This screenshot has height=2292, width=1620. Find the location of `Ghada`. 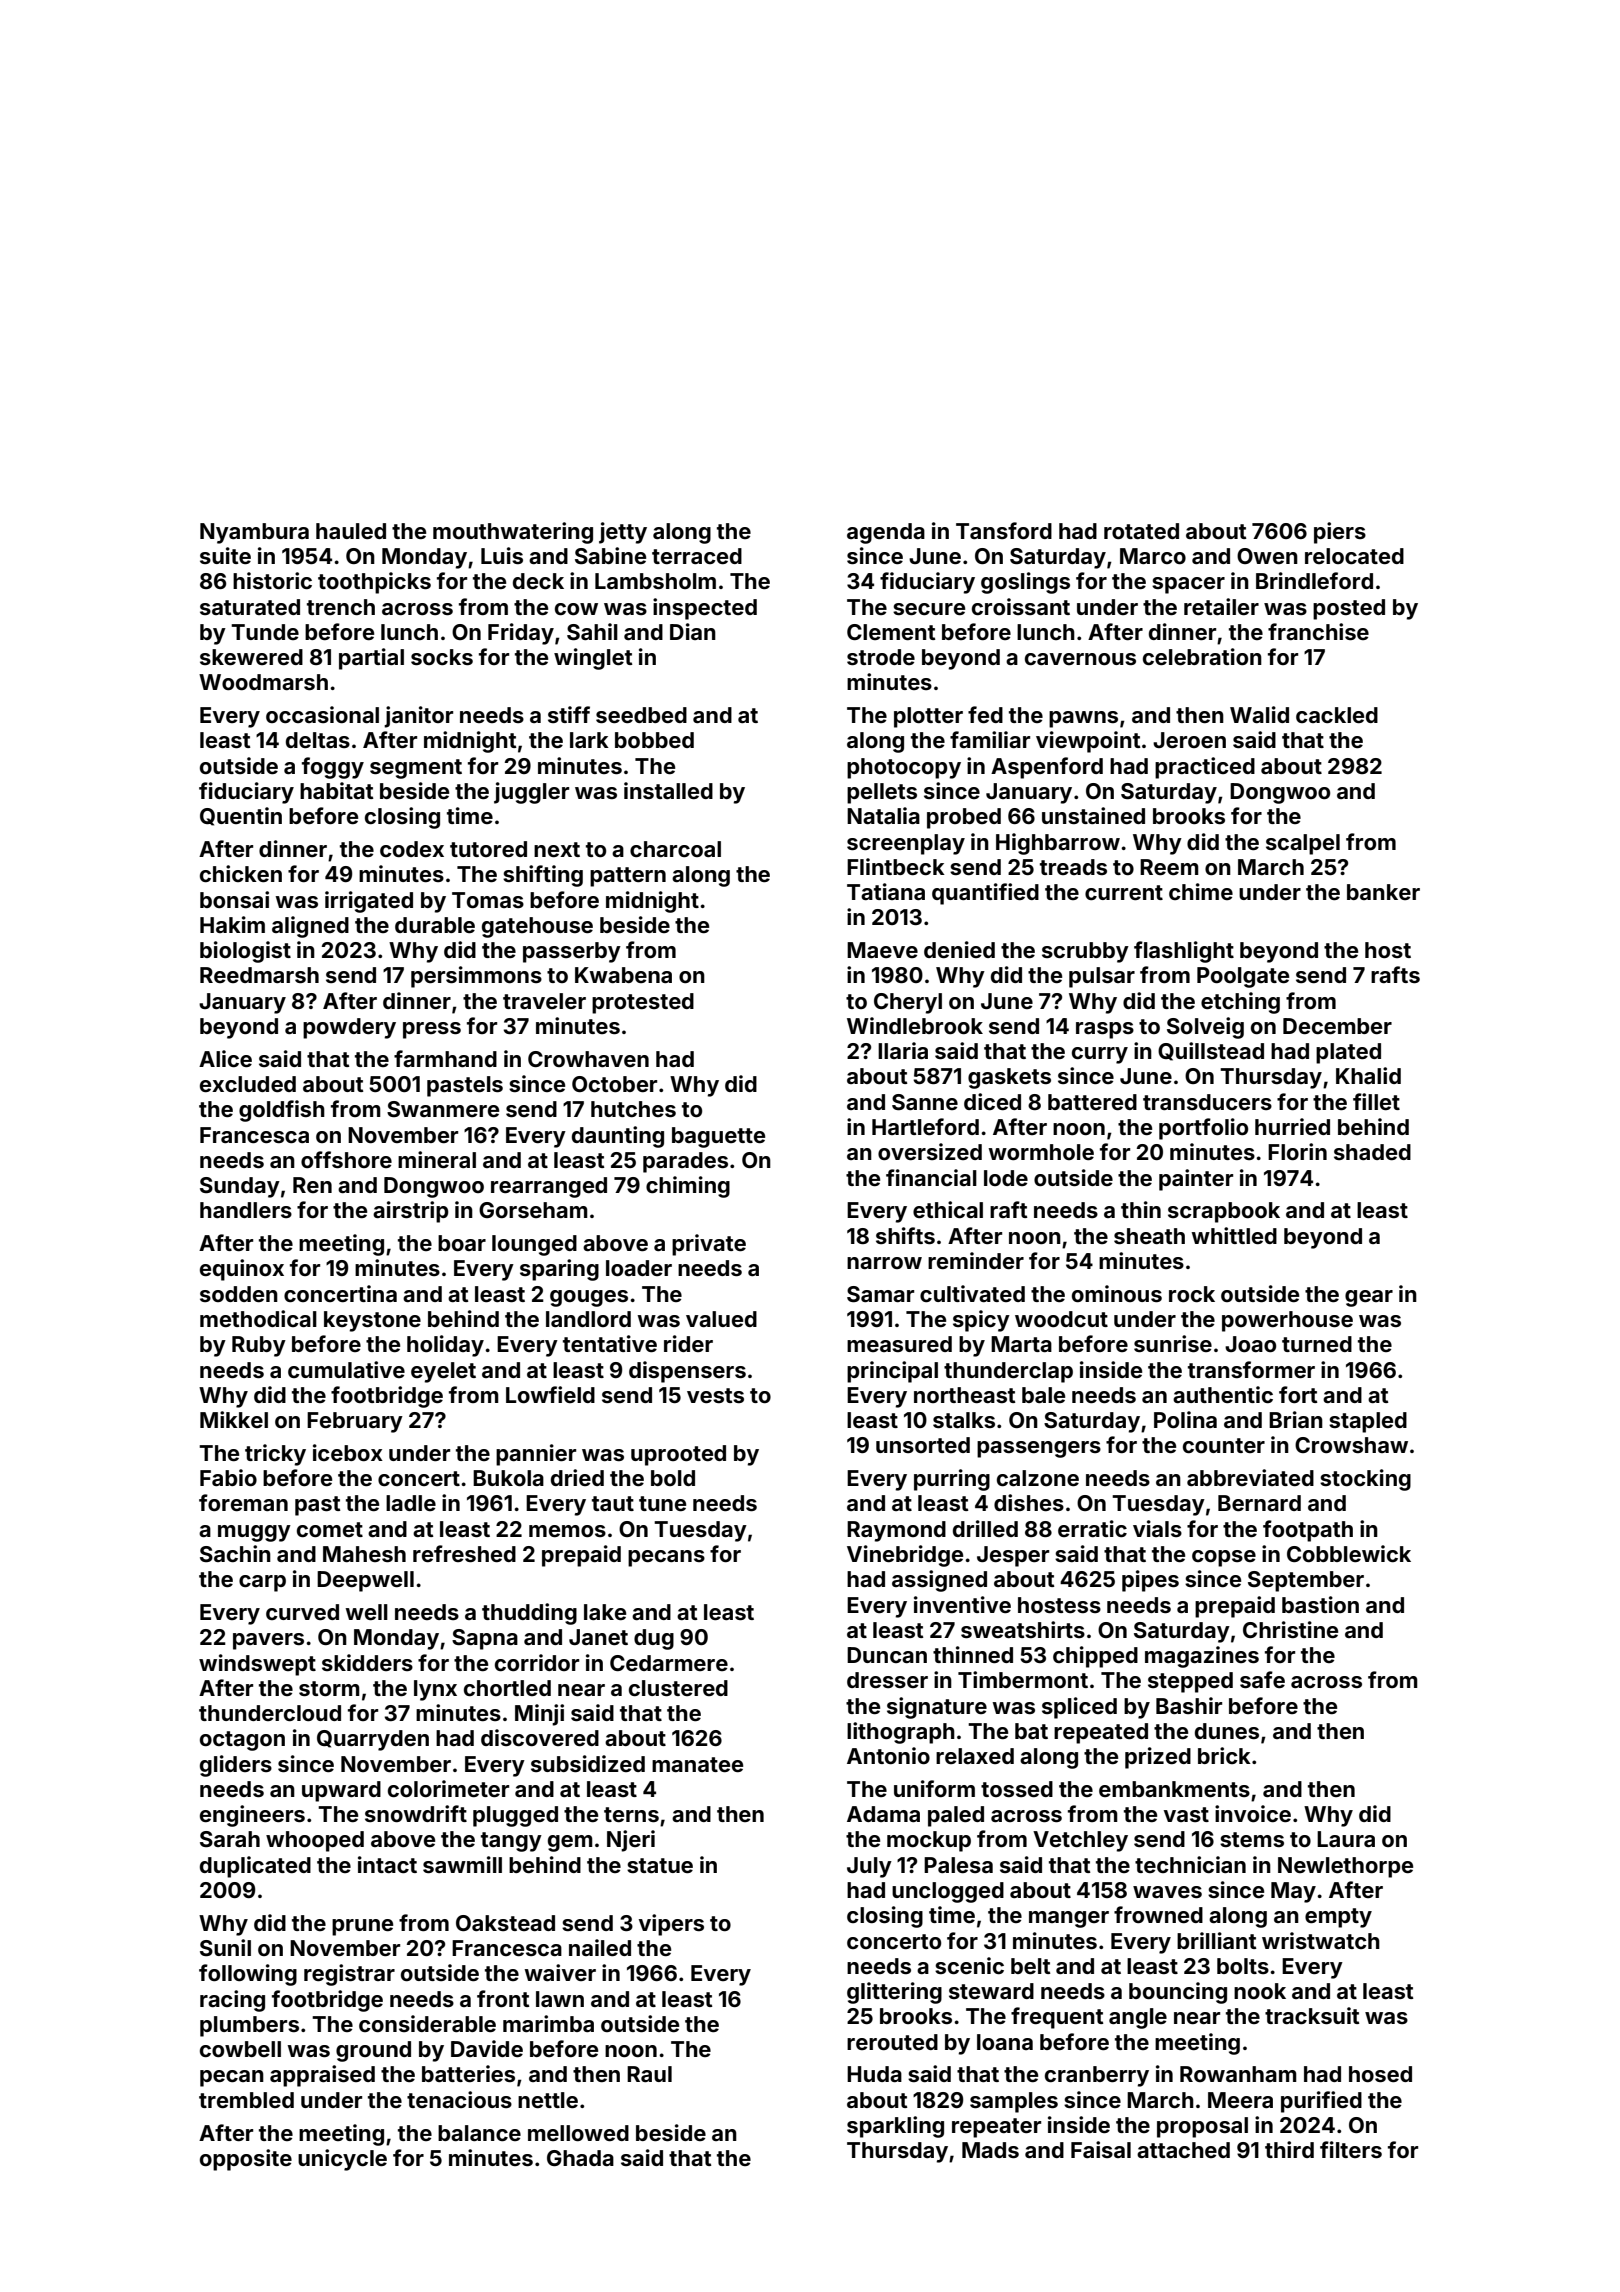

Ghada is located at coordinates (580, 2158).
